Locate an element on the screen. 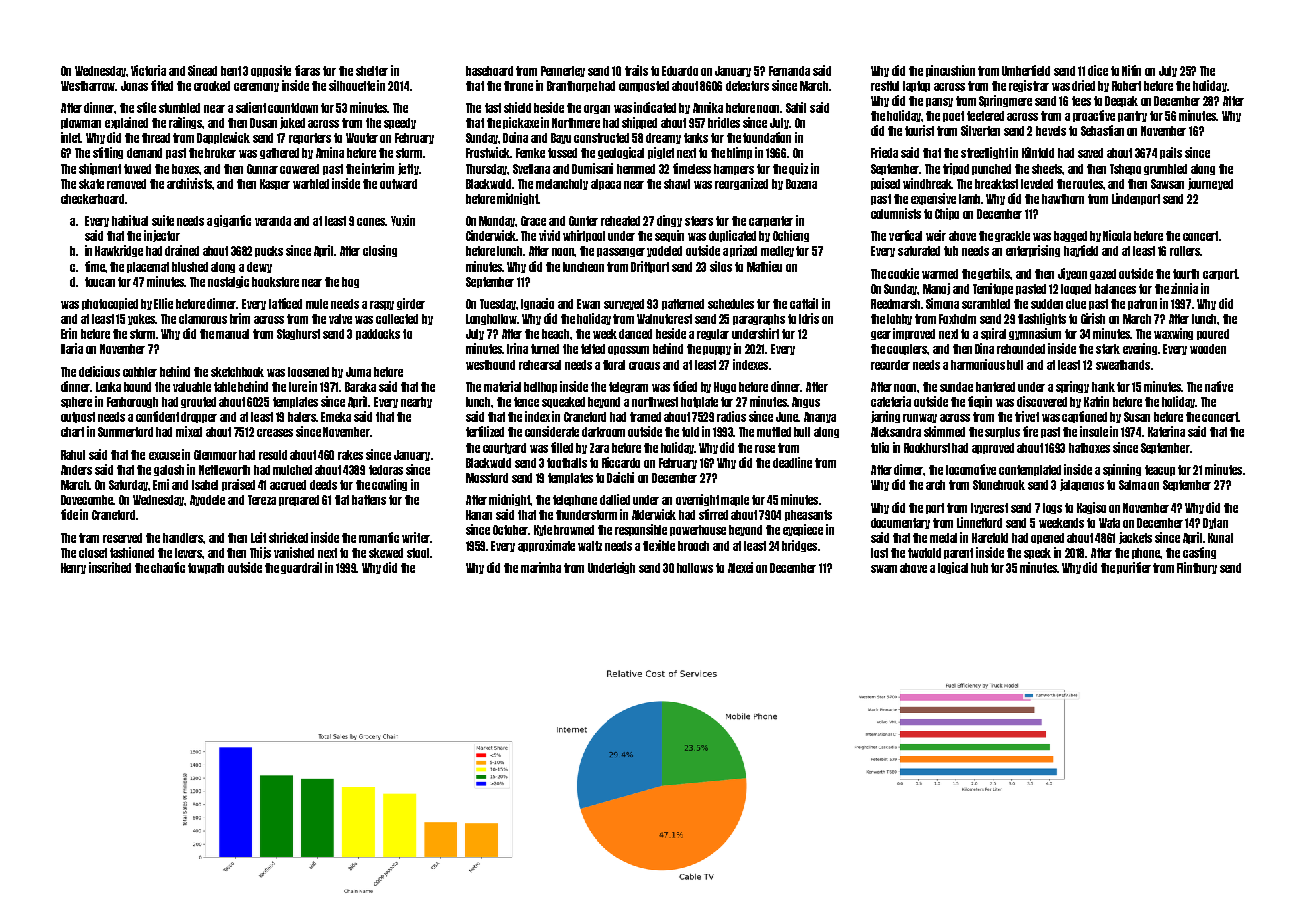  countdown is located at coordinates (293, 108).
